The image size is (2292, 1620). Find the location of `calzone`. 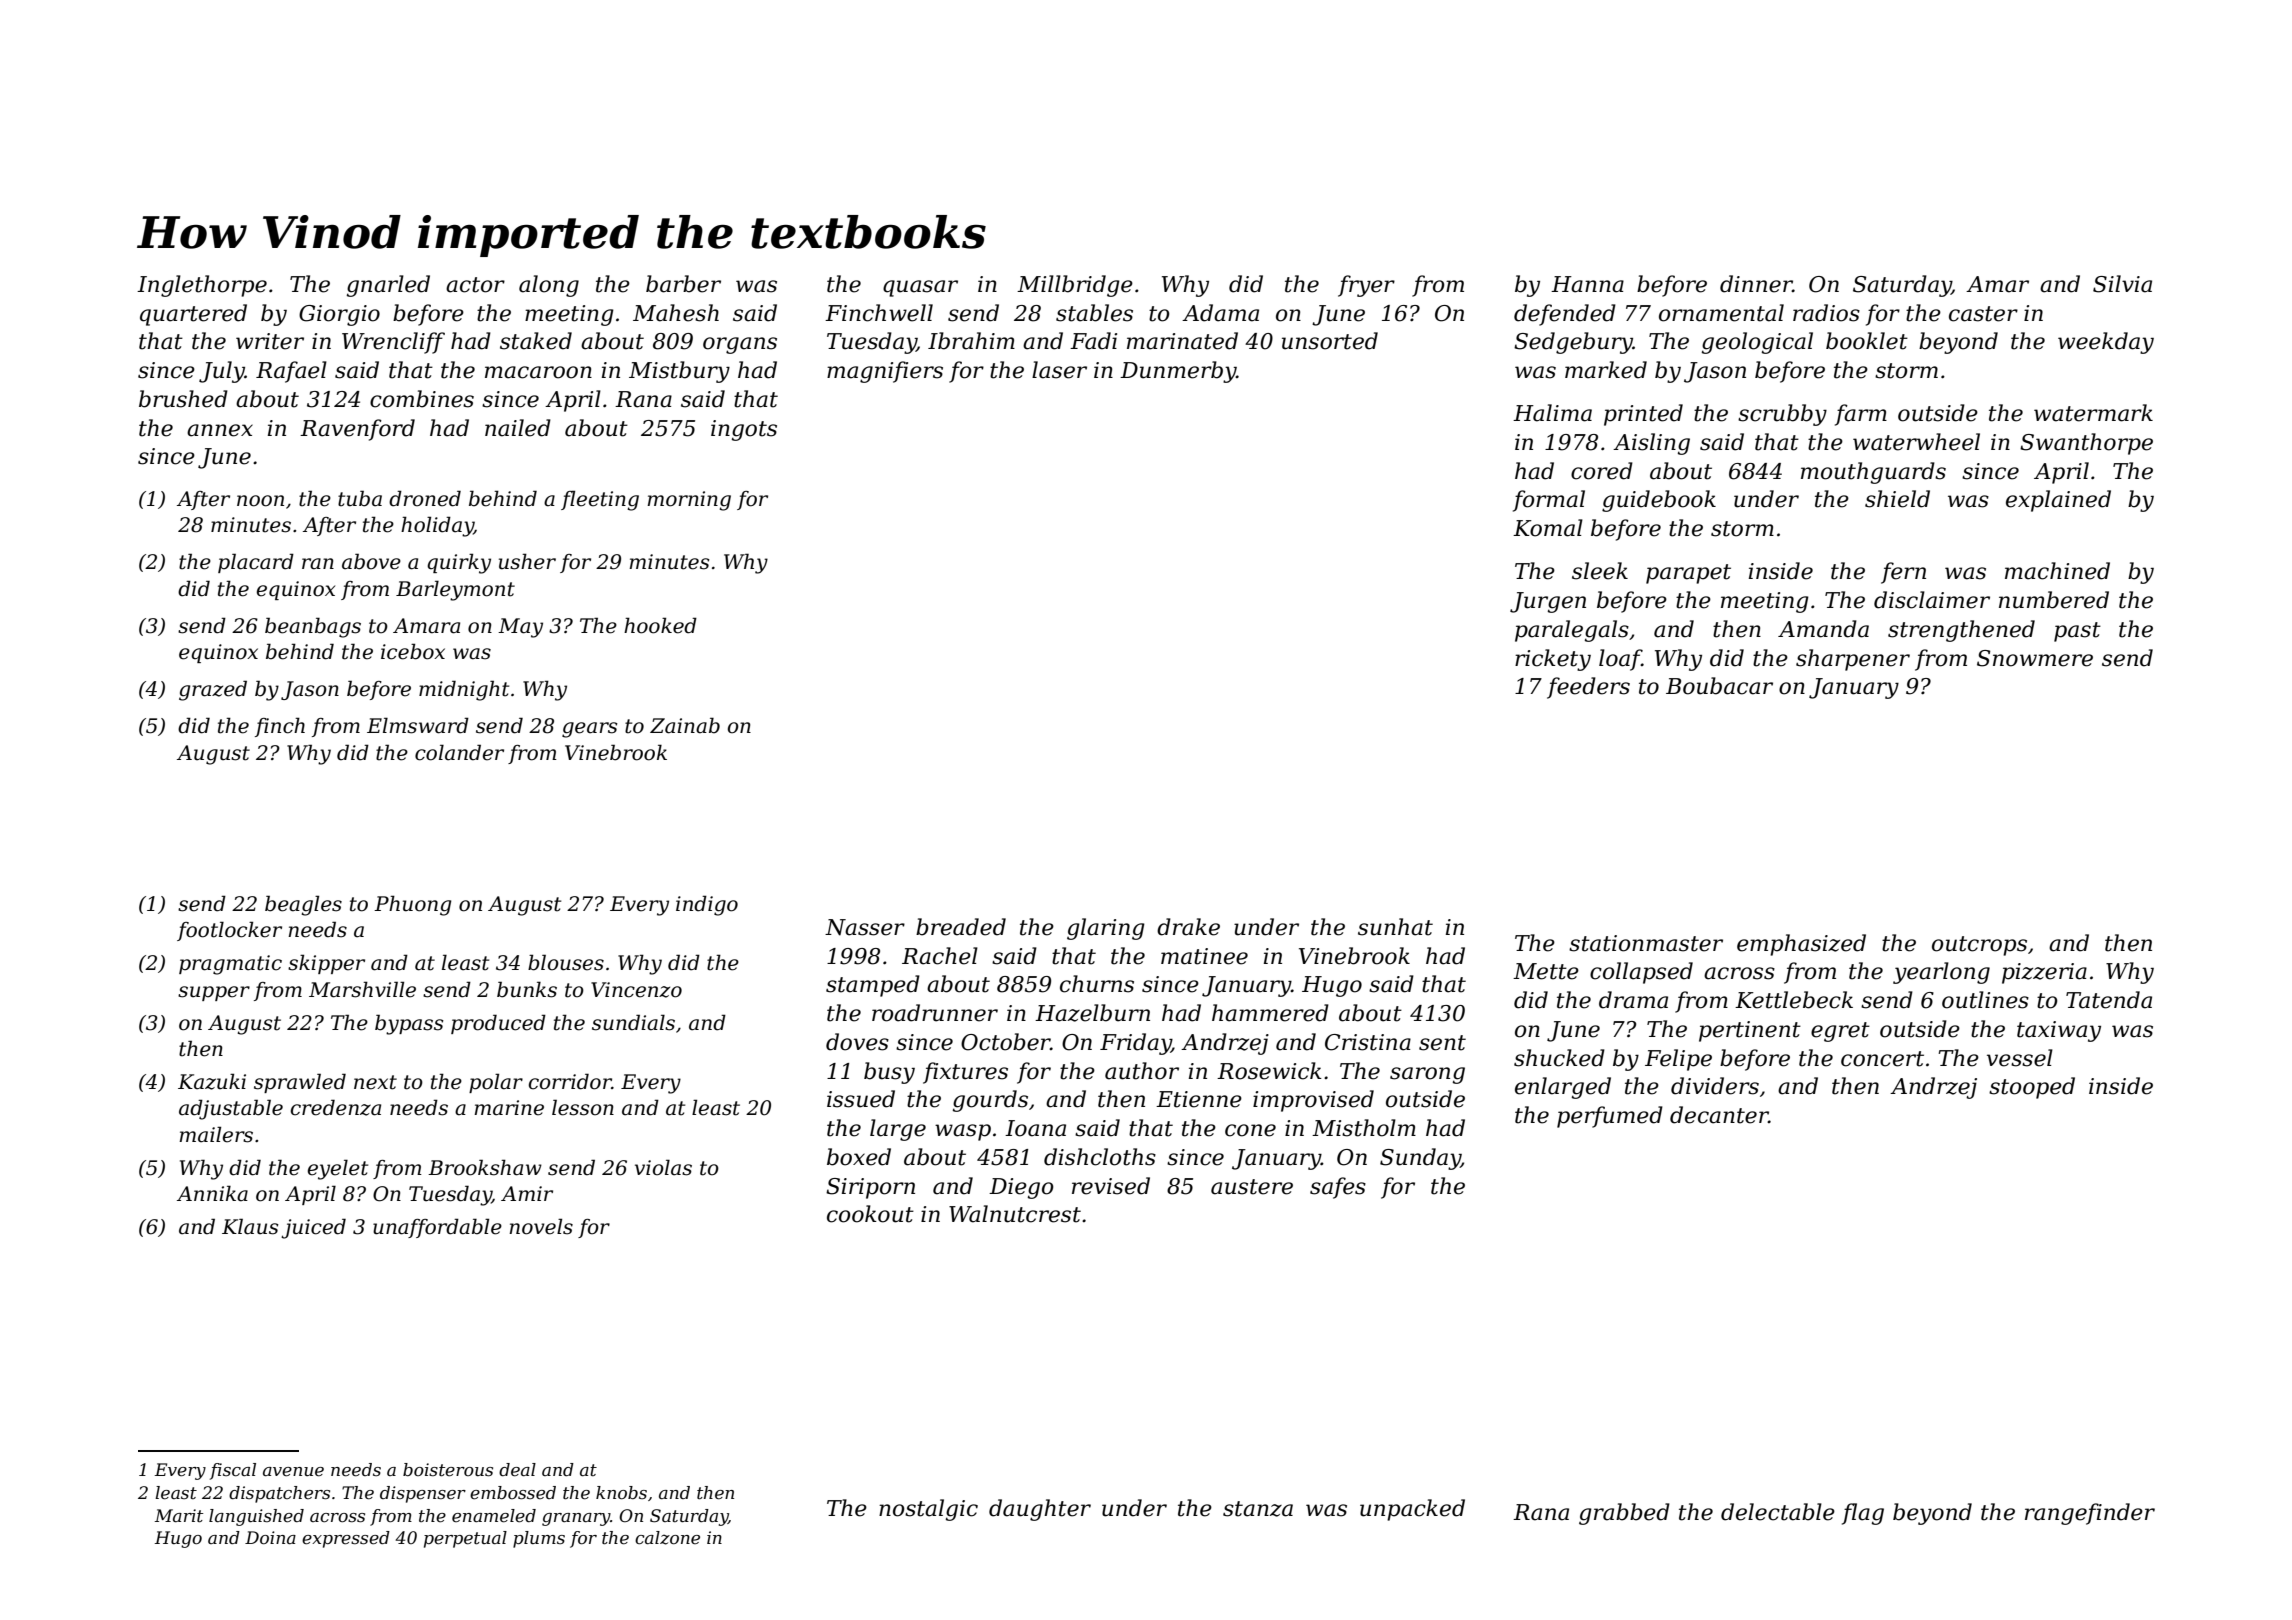

calzone is located at coordinates (667, 1538).
